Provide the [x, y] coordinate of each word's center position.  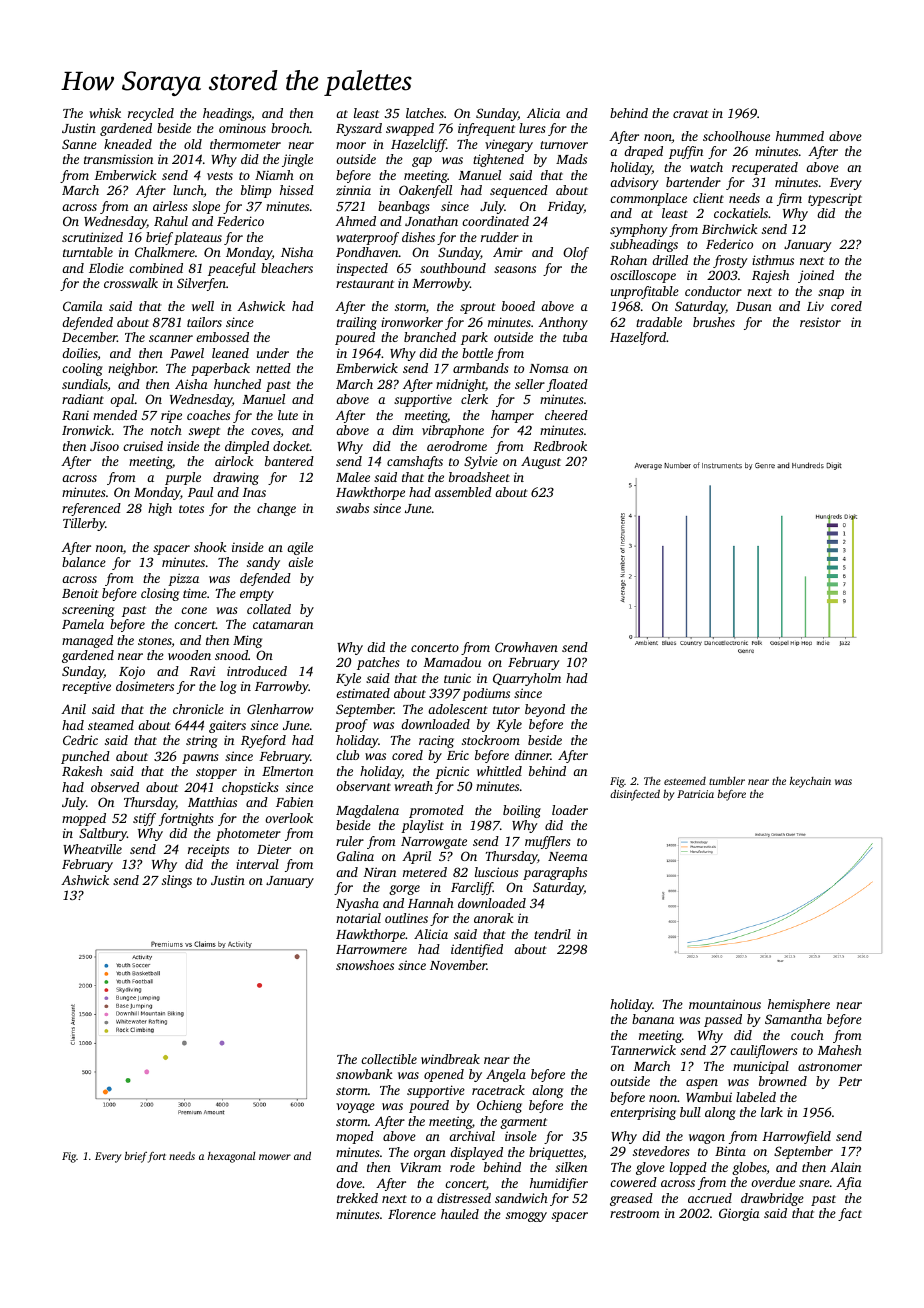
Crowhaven [526, 647]
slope [206, 207]
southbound [453, 268]
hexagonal [231, 1157]
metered [425, 872]
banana [653, 1019]
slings [177, 881]
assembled [463, 492]
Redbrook [560, 446]
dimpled [247, 447]
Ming [247, 641]
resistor [820, 322]
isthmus [773, 260]
